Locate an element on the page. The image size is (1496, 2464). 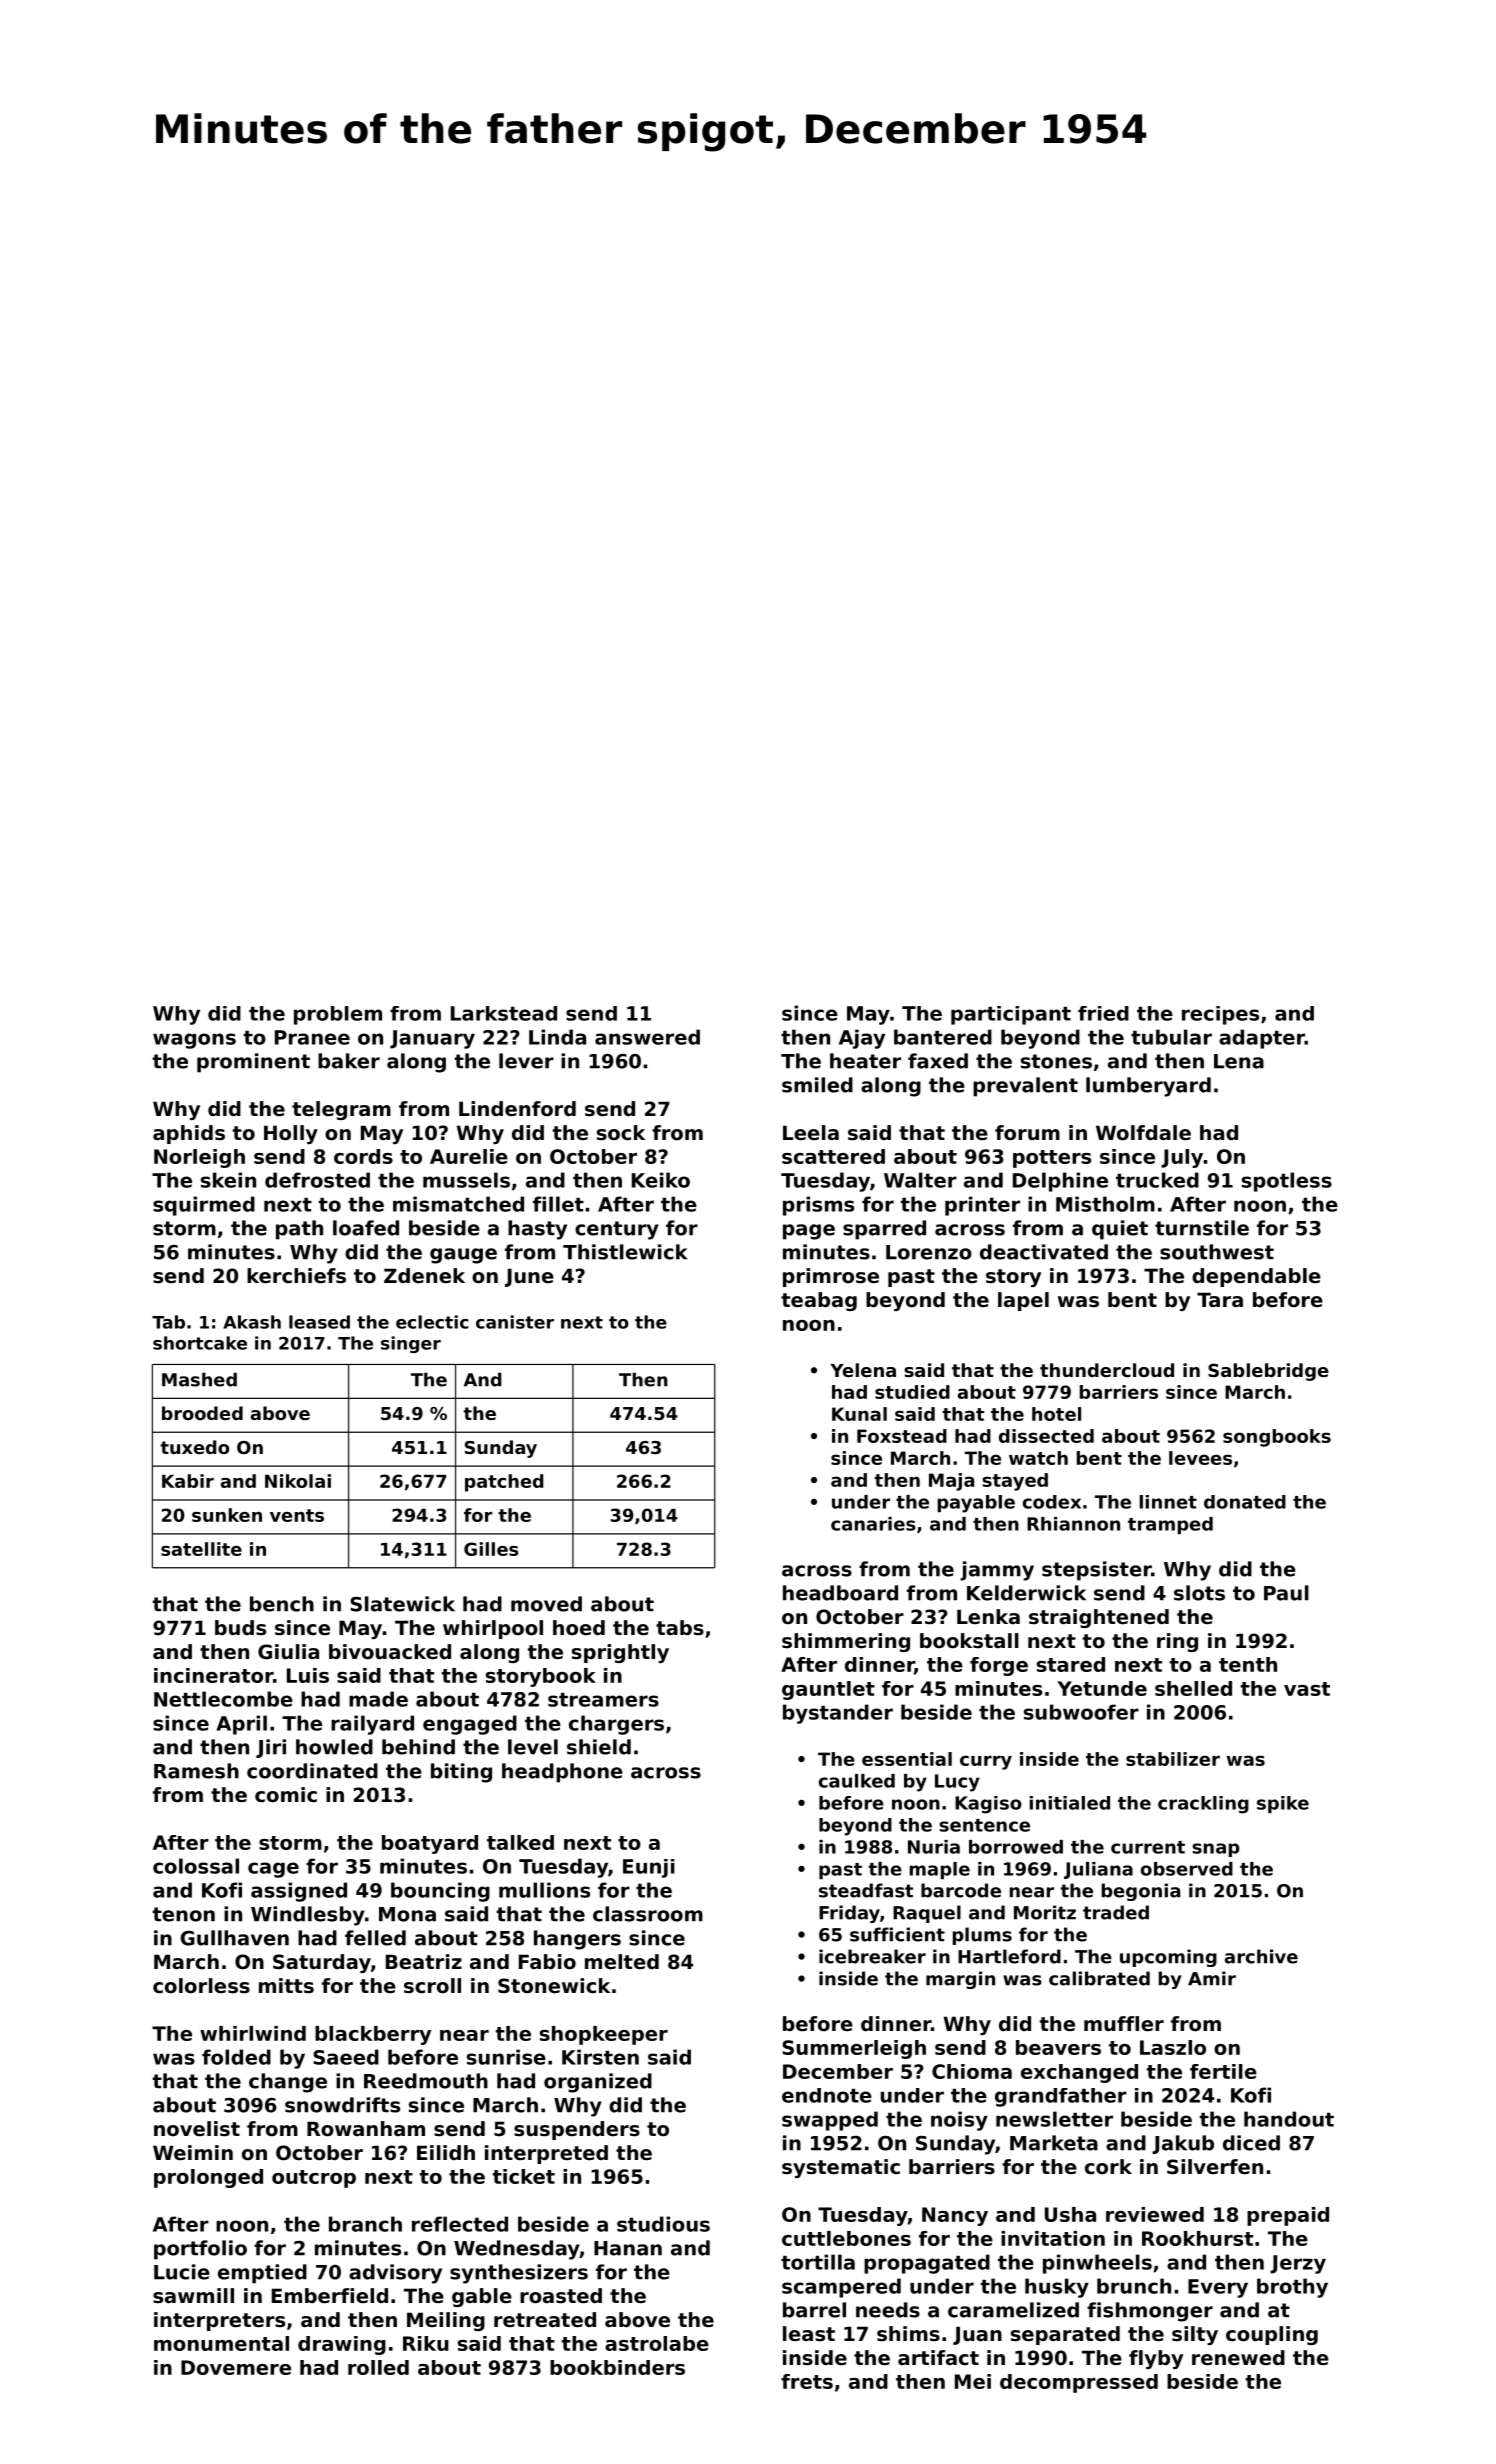
gable is located at coordinates (482, 2297).
